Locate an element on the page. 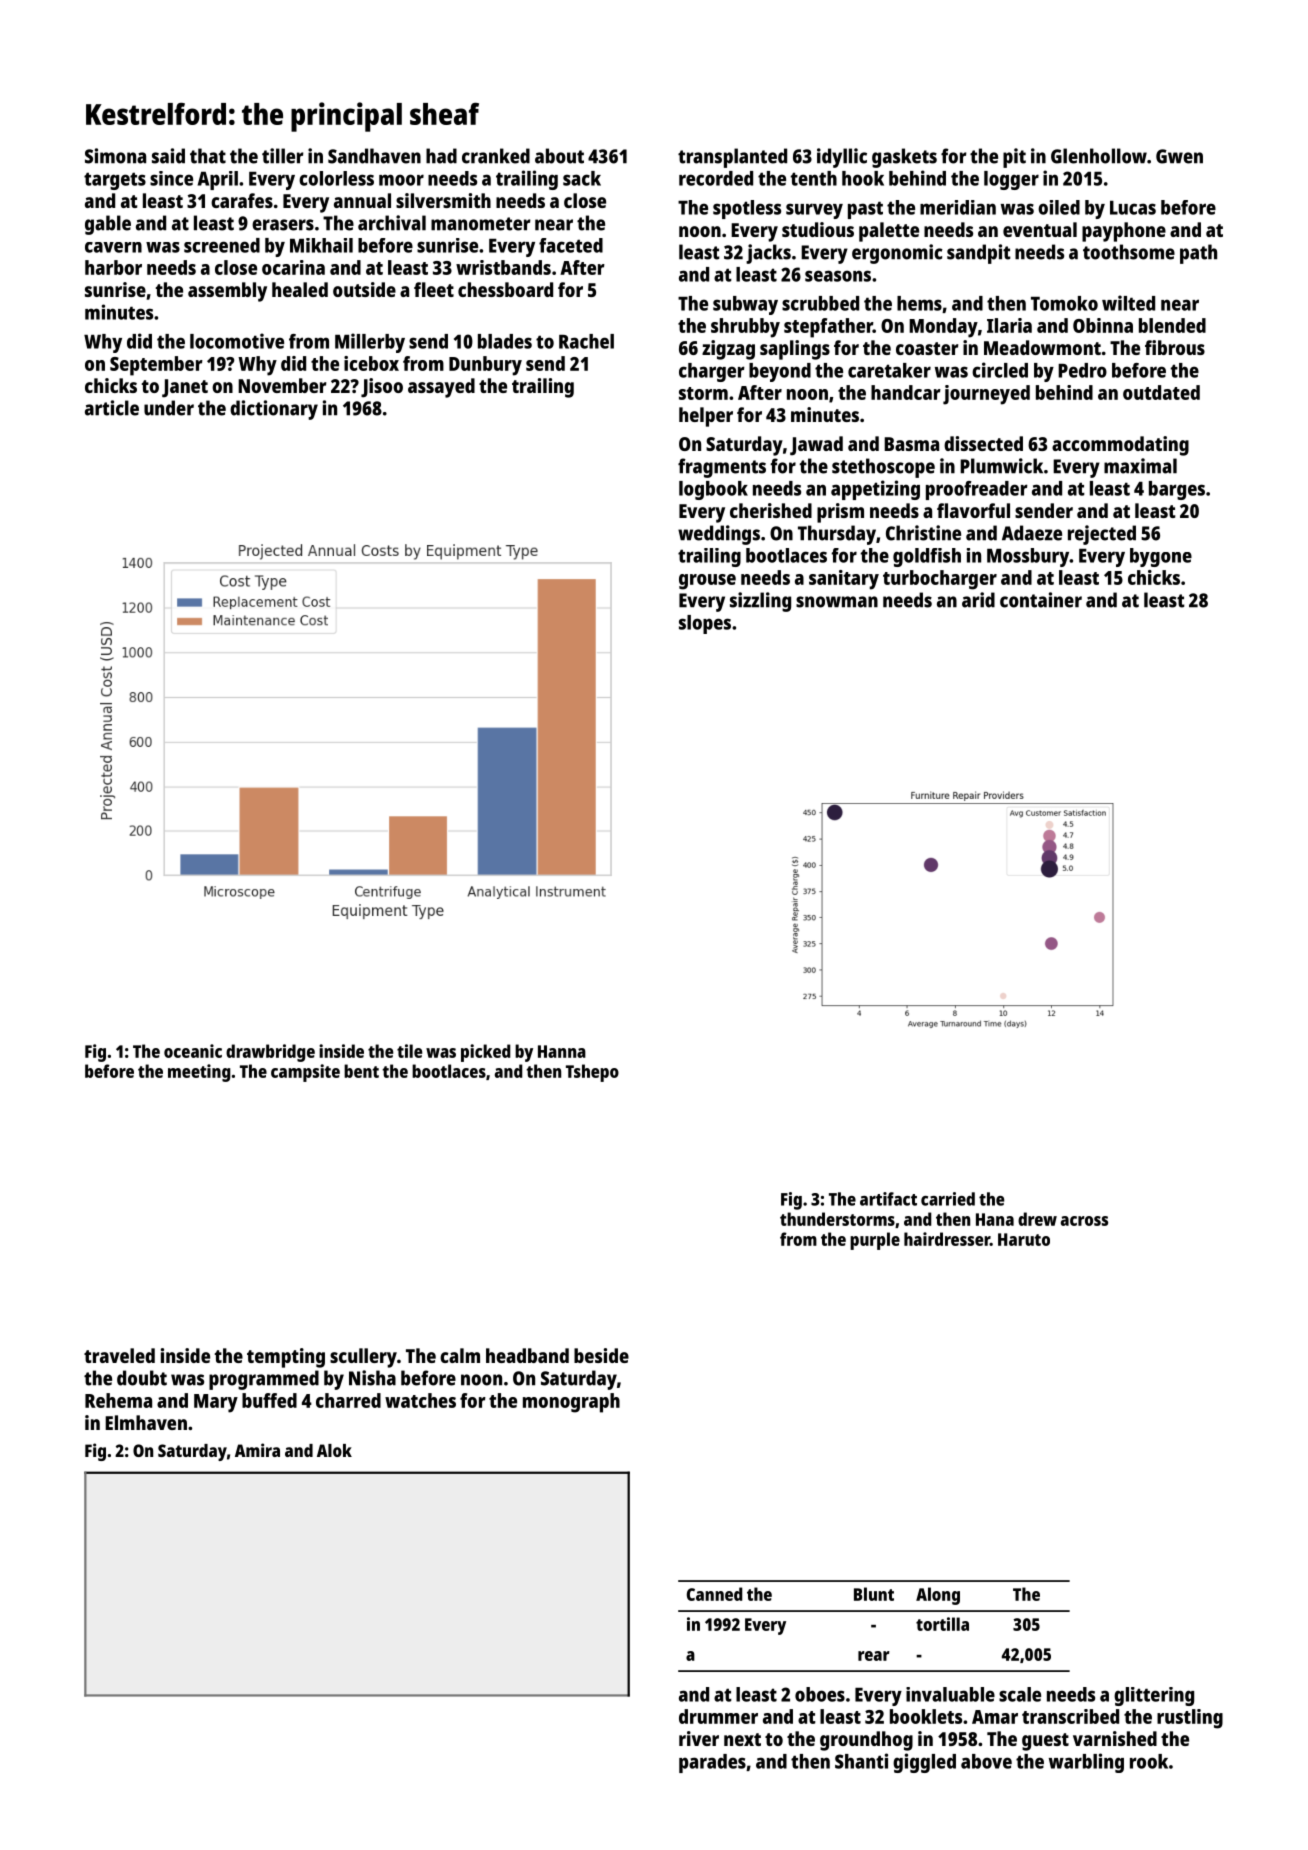 This image has width=1308, height=1850. Shanti is located at coordinates (861, 1761).
